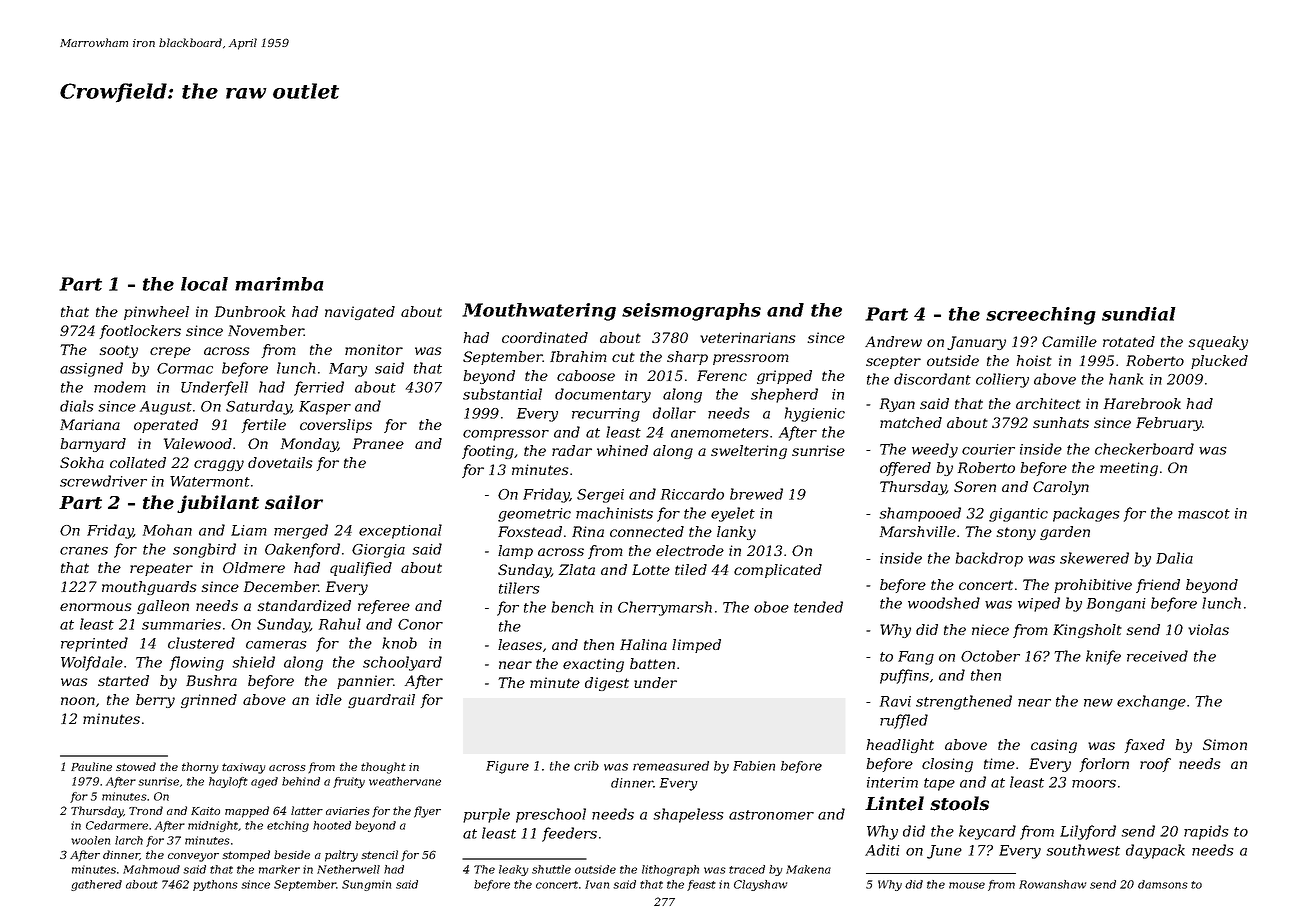 Image resolution: width=1308 pixels, height=924 pixels. Describe the element at coordinates (643, 644) in the page. I see `Halina` at that location.
